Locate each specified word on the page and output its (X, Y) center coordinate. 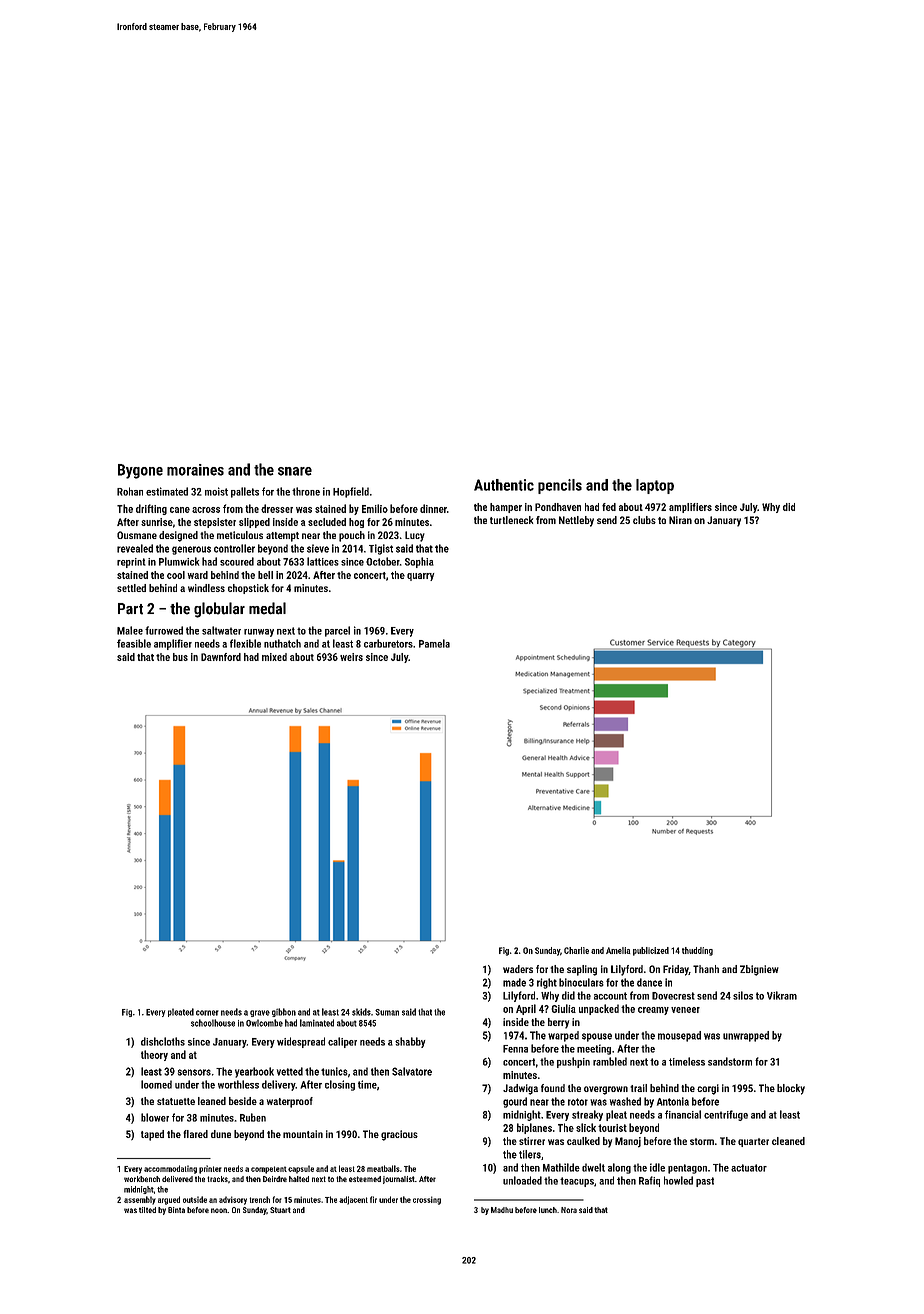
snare (295, 471)
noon (219, 1210)
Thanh (706, 969)
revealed (135, 548)
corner (207, 1013)
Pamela (434, 643)
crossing (427, 1200)
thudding (697, 951)
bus (180, 657)
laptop (655, 486)
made (514, 982)
